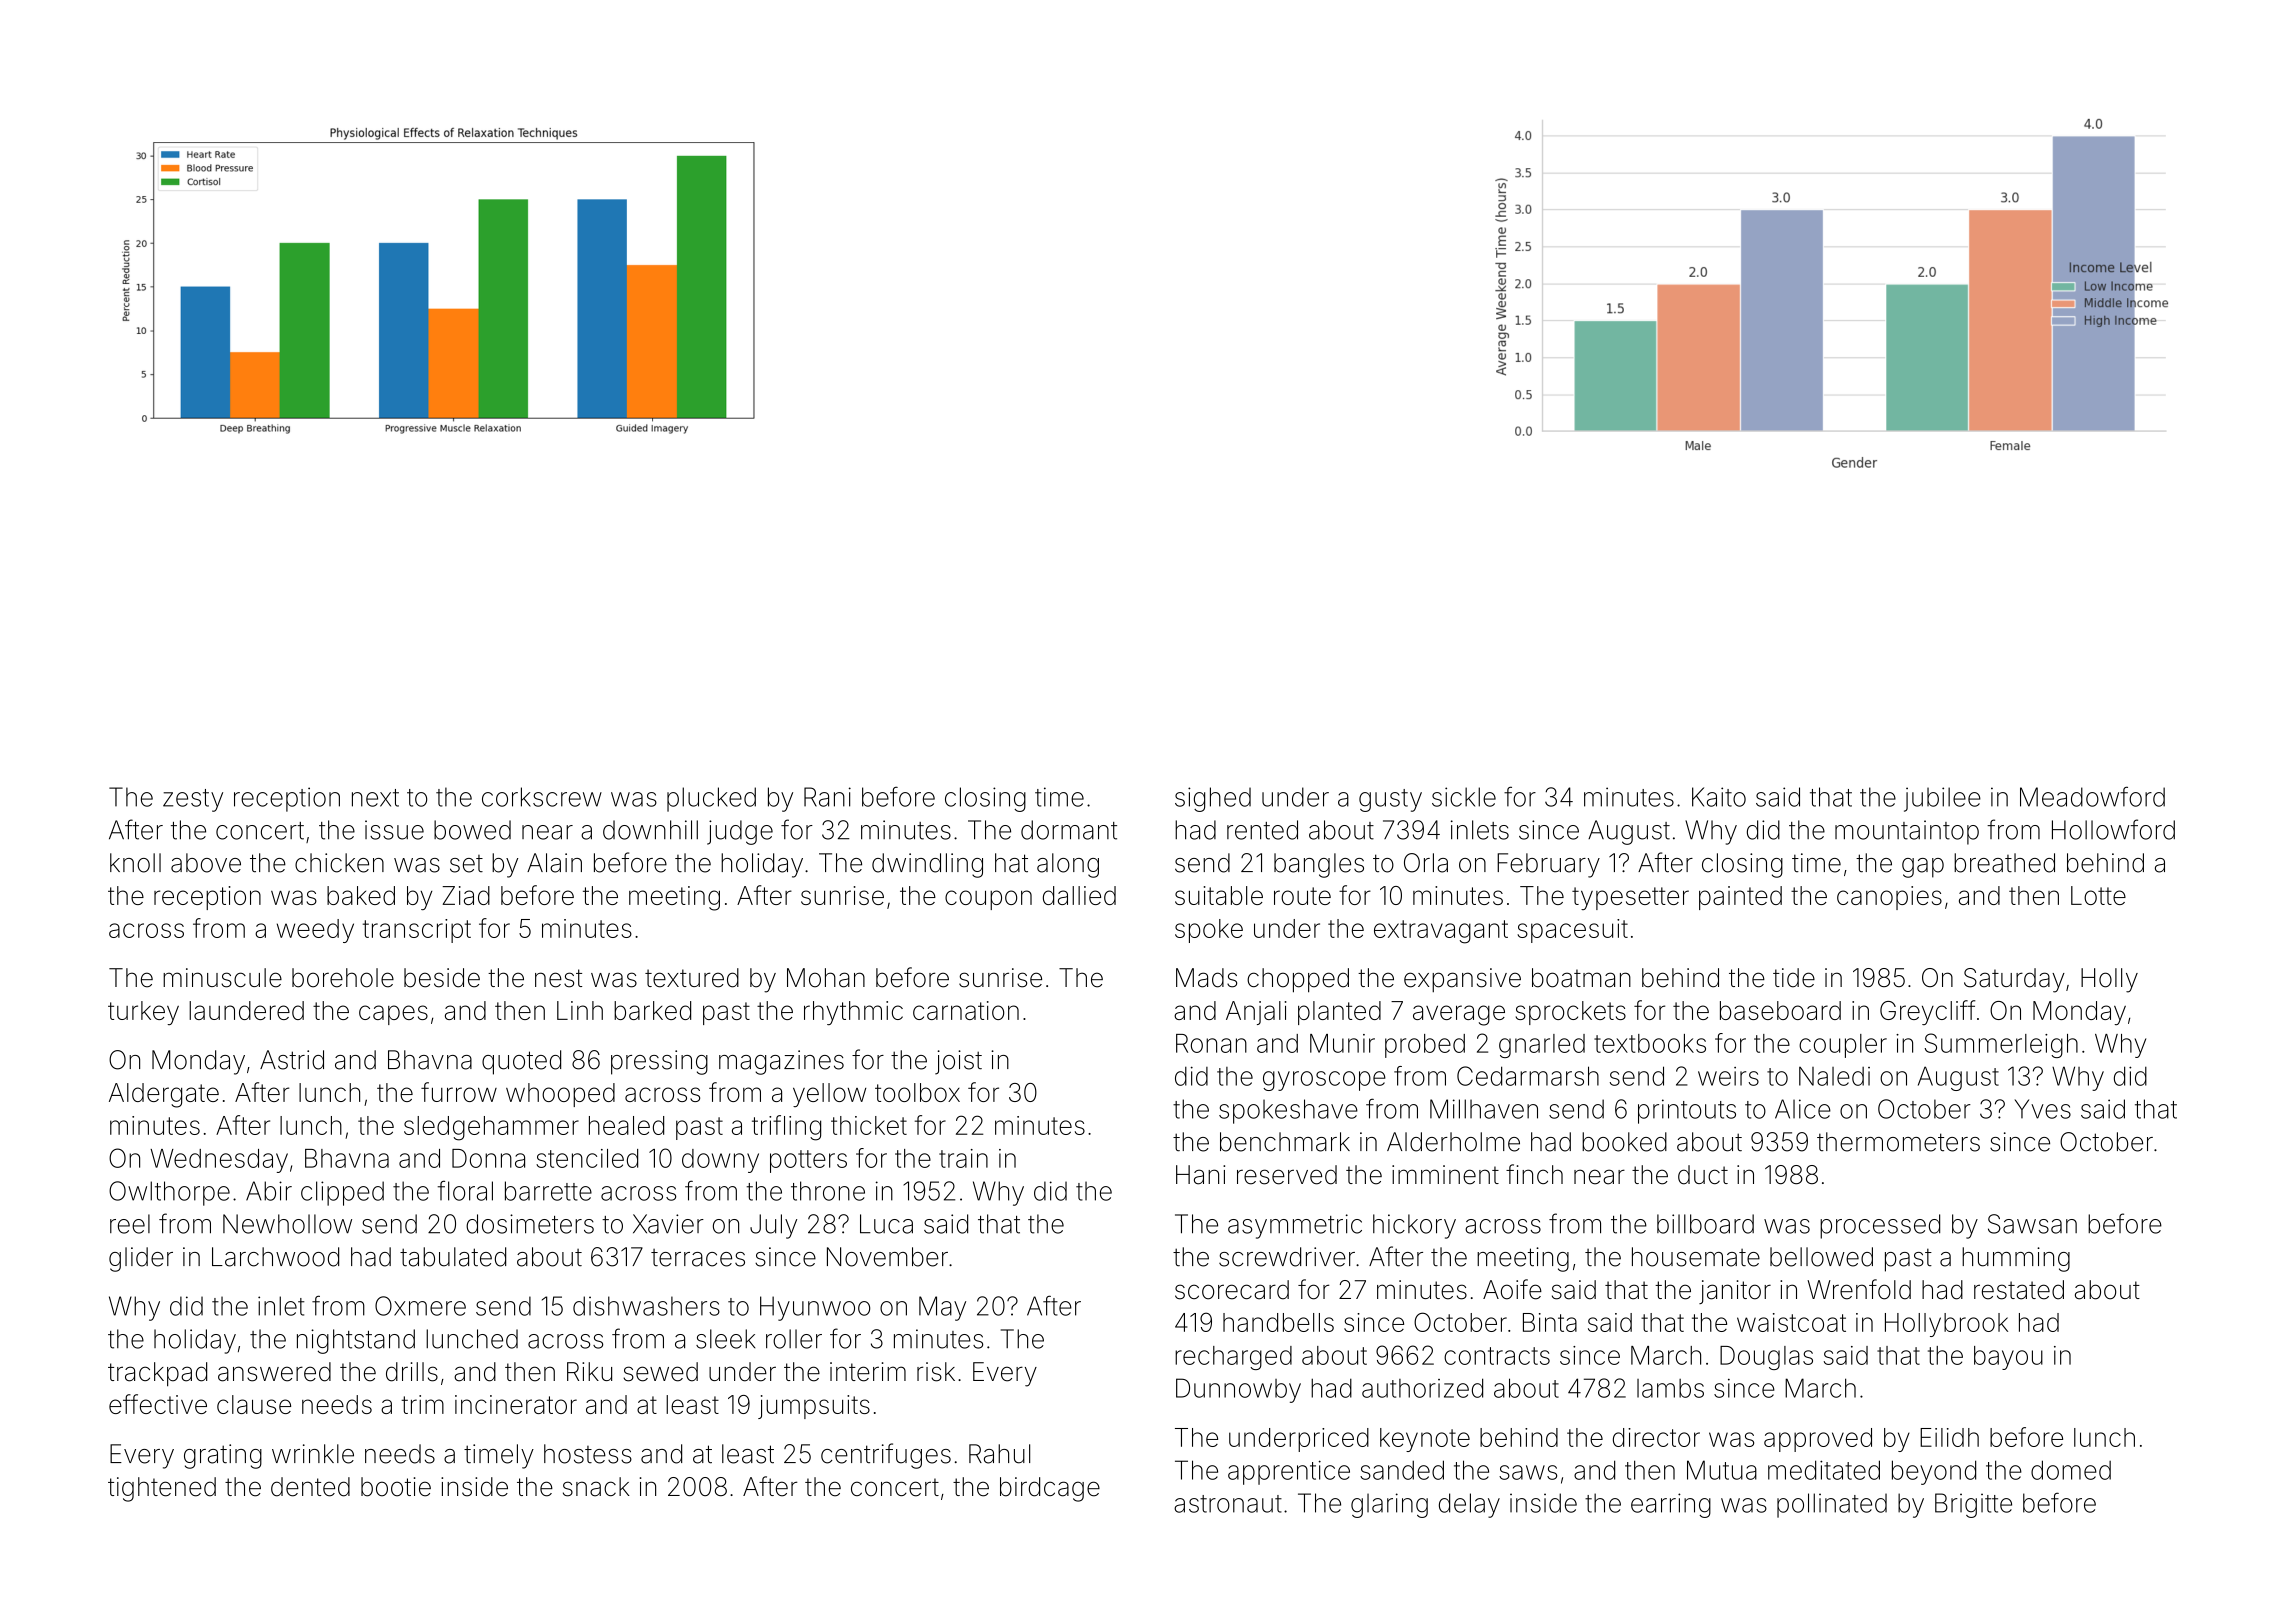 The height and width of the page is (1620, 2292). What do you see at coordinates (596, 1487) in the page?
I see `snack` at bounding box center [596, 1487].
